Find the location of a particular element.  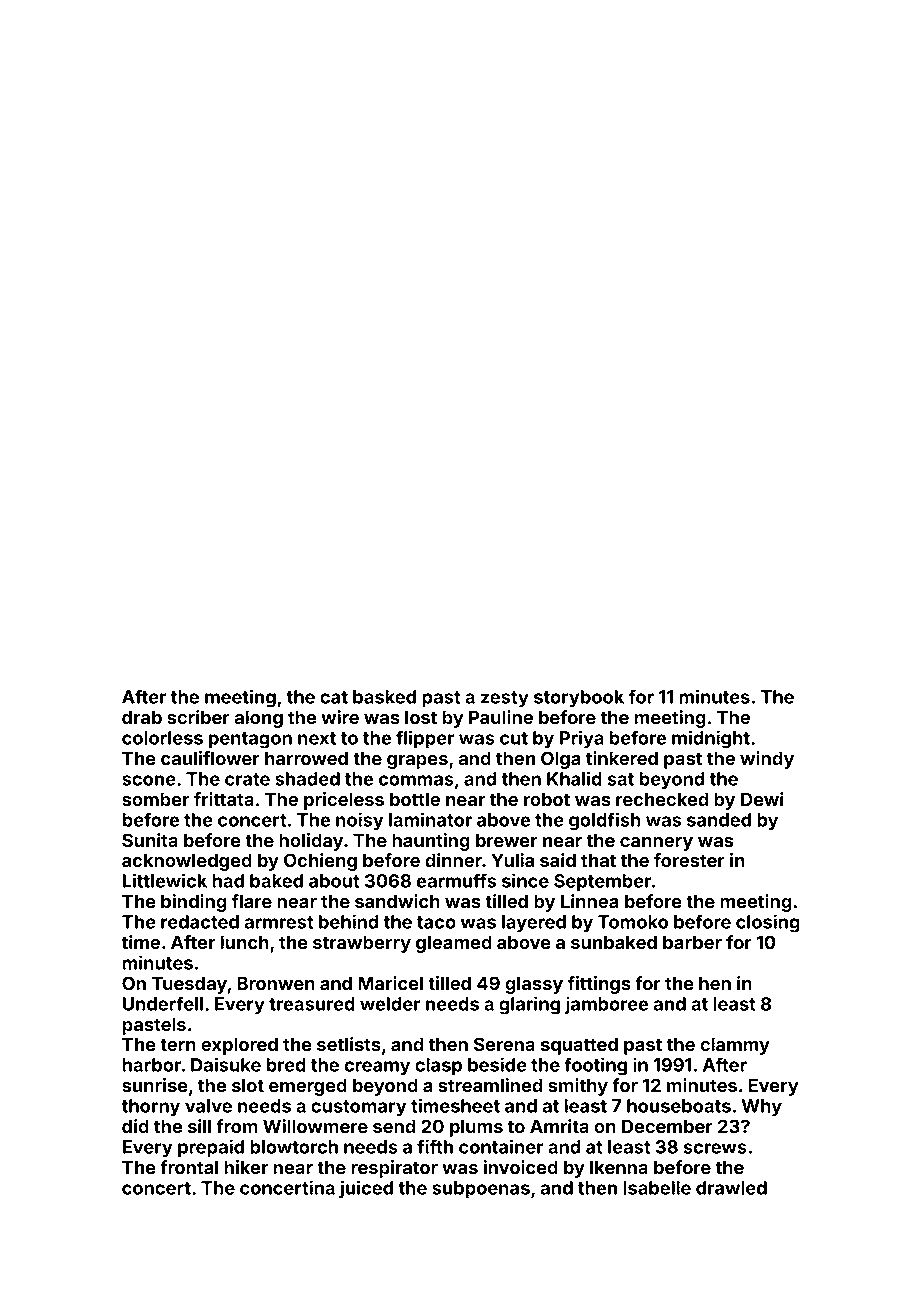

Linnea is located at coordinates (590, 901).
